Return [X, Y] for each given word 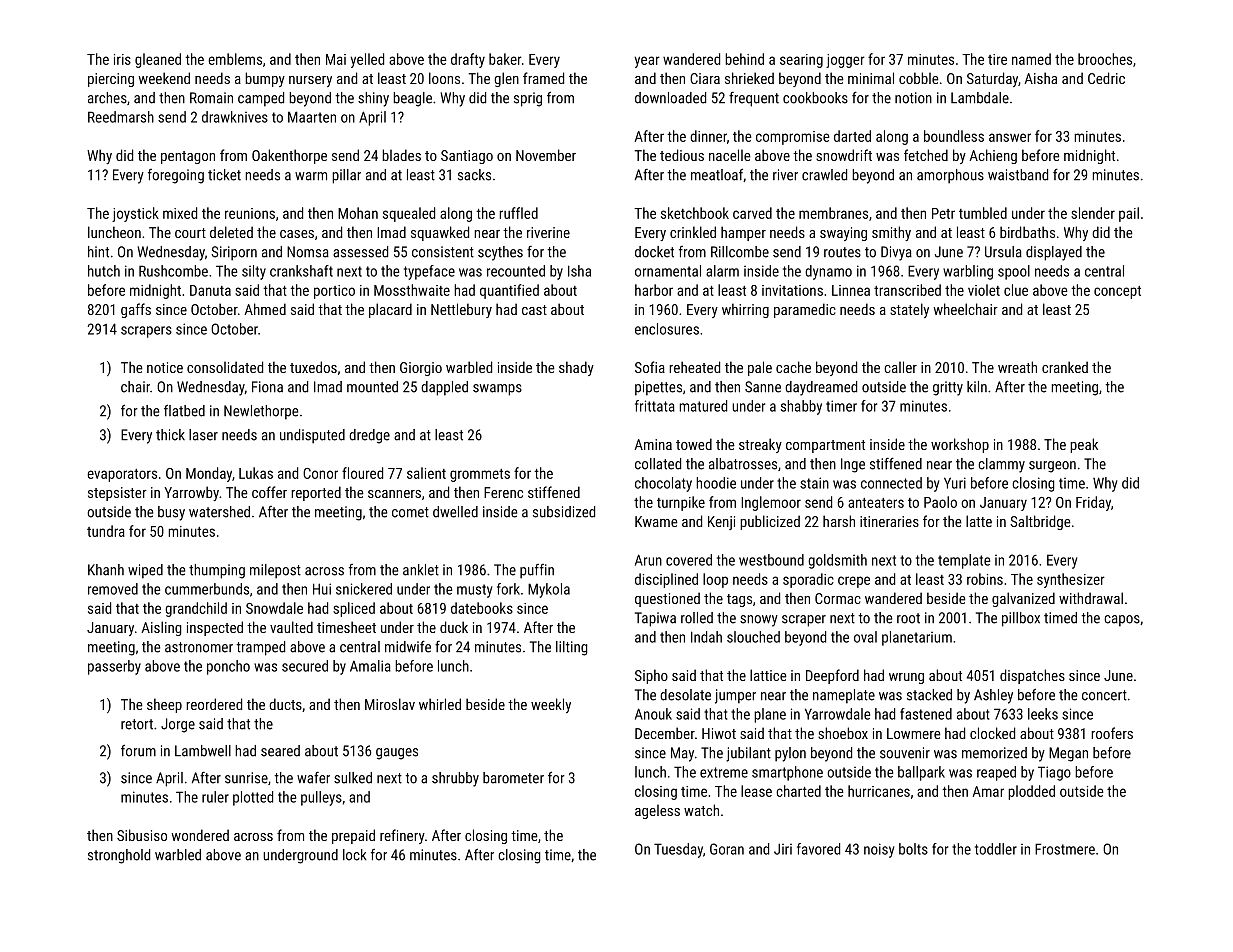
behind [744, 59]
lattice [768, 675]
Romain [211, 98]
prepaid [353, 836]
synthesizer [1071, 580]
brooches [1105, 59]
